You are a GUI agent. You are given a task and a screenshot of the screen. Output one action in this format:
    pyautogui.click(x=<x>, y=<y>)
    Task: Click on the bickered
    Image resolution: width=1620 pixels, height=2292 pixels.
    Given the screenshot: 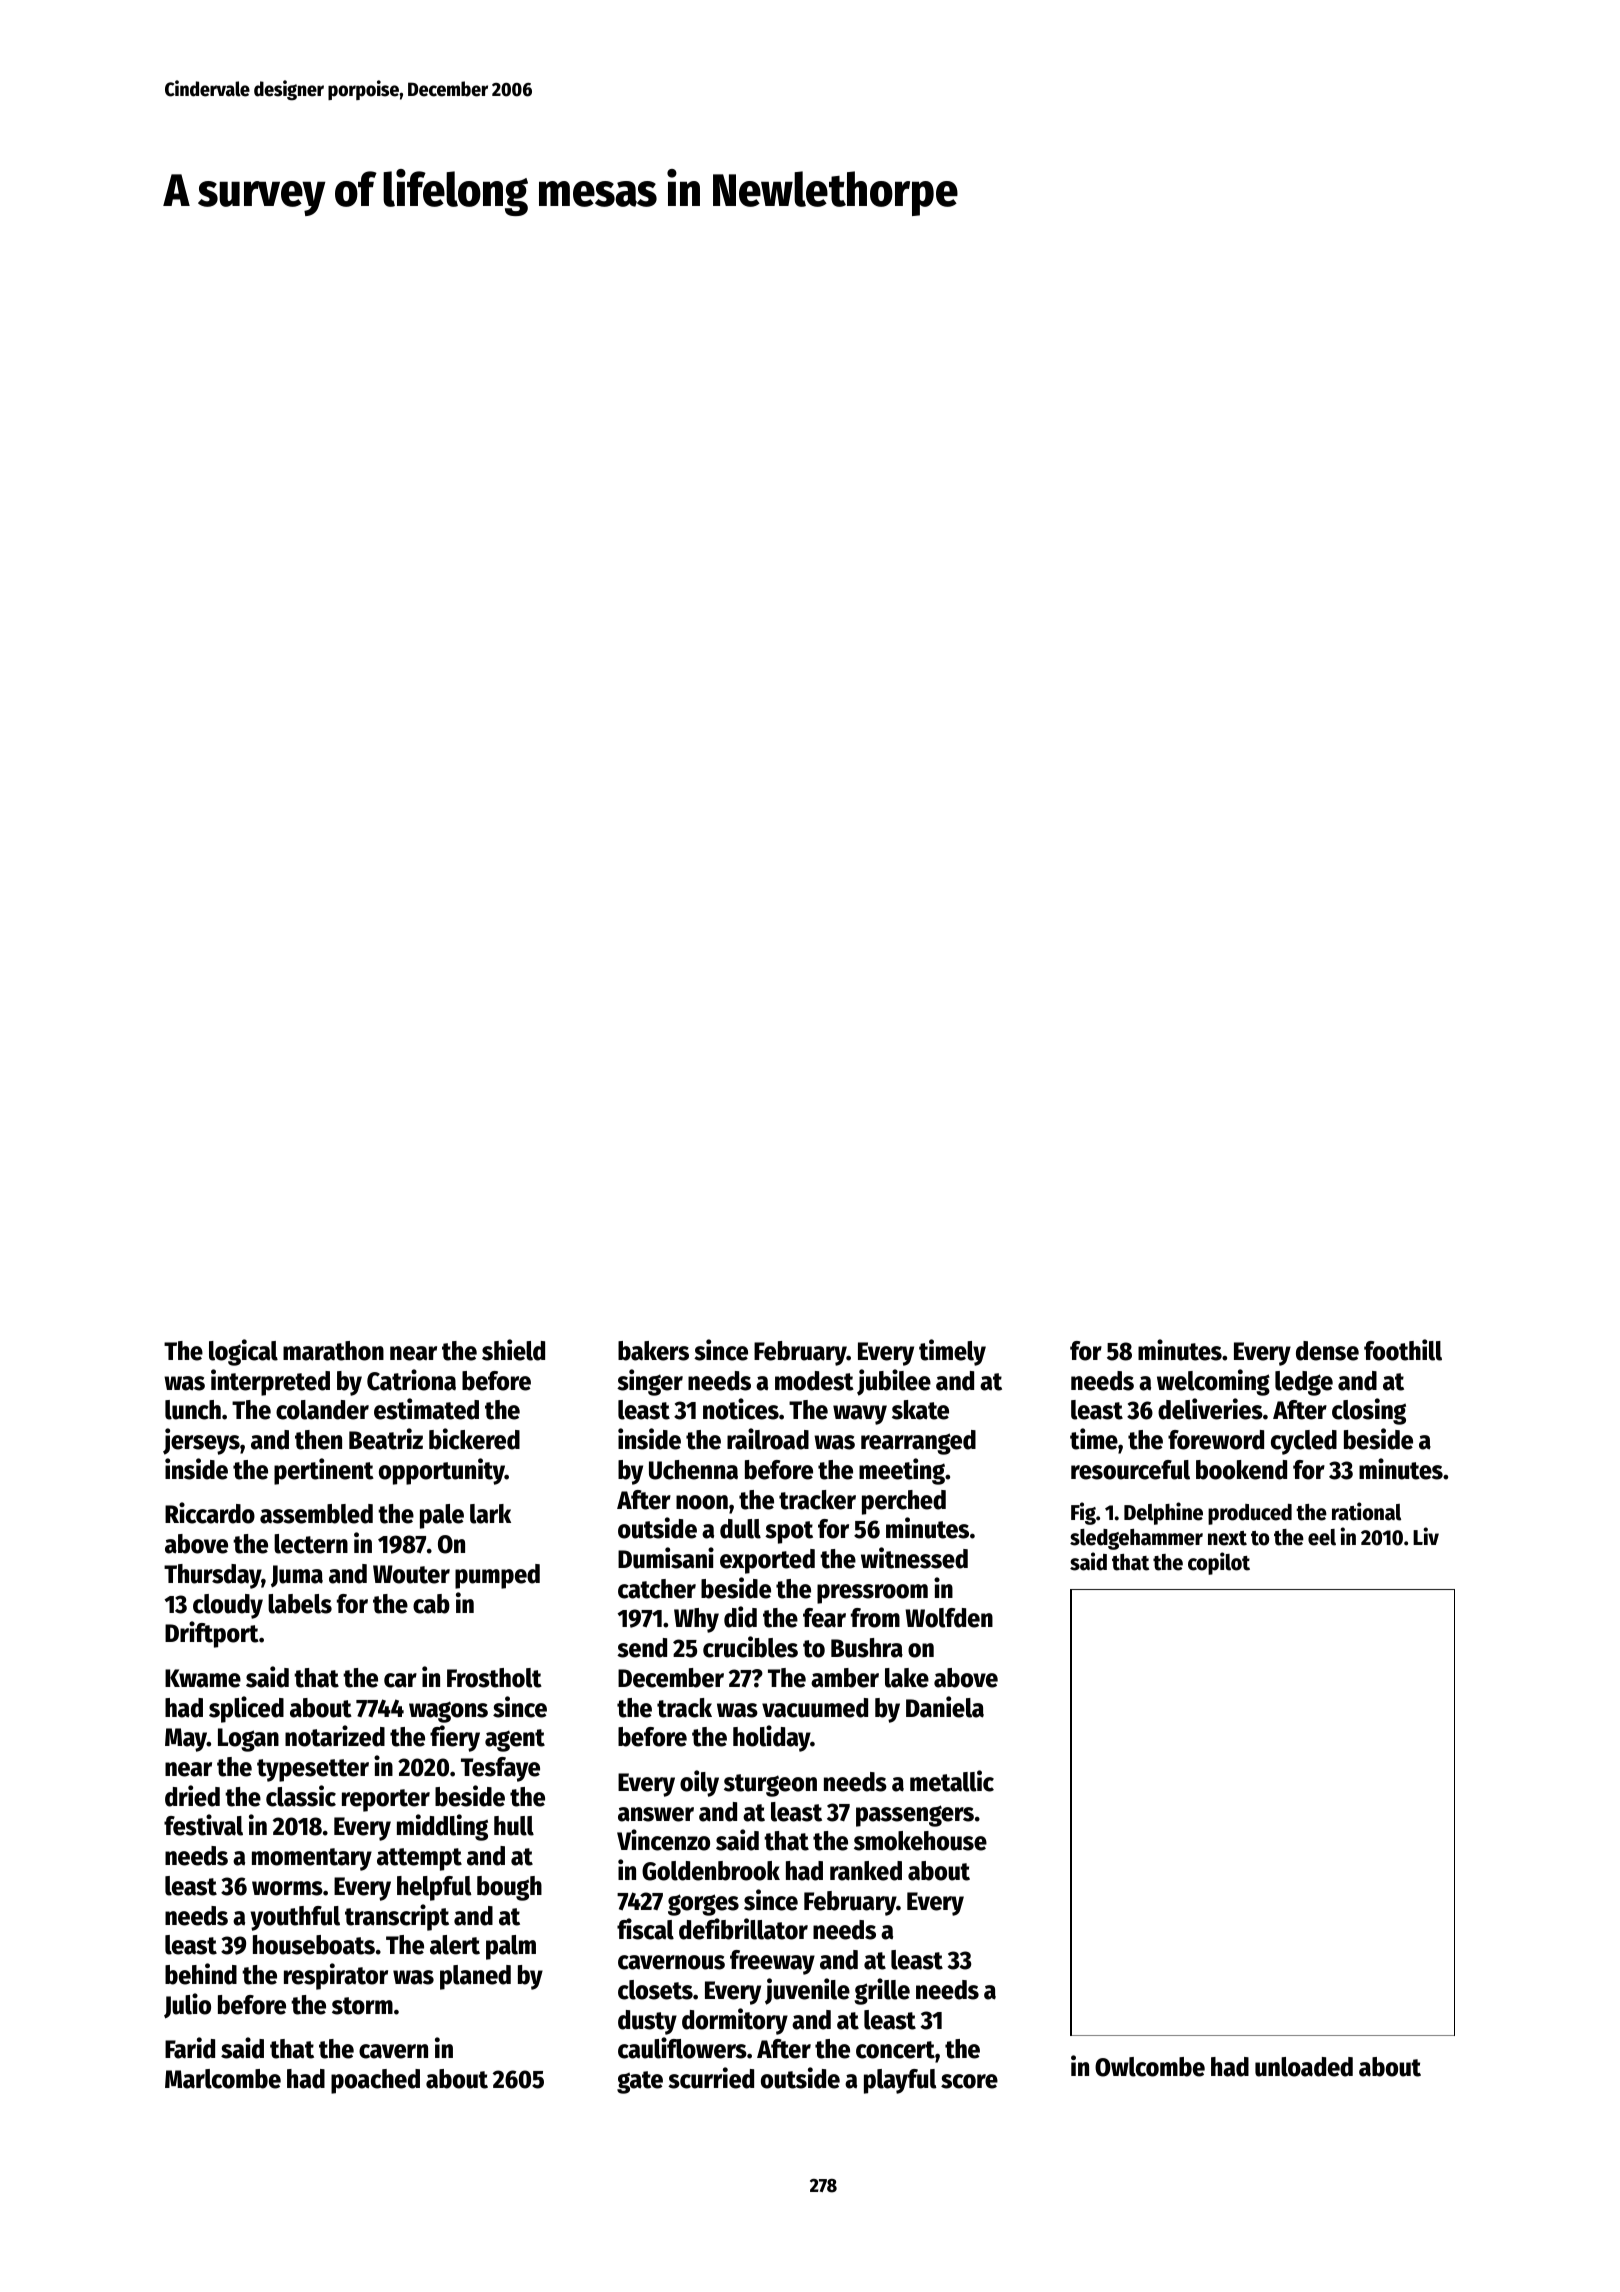 What is the action you would take?
    pyautogui.click(x=474, y=1439)
